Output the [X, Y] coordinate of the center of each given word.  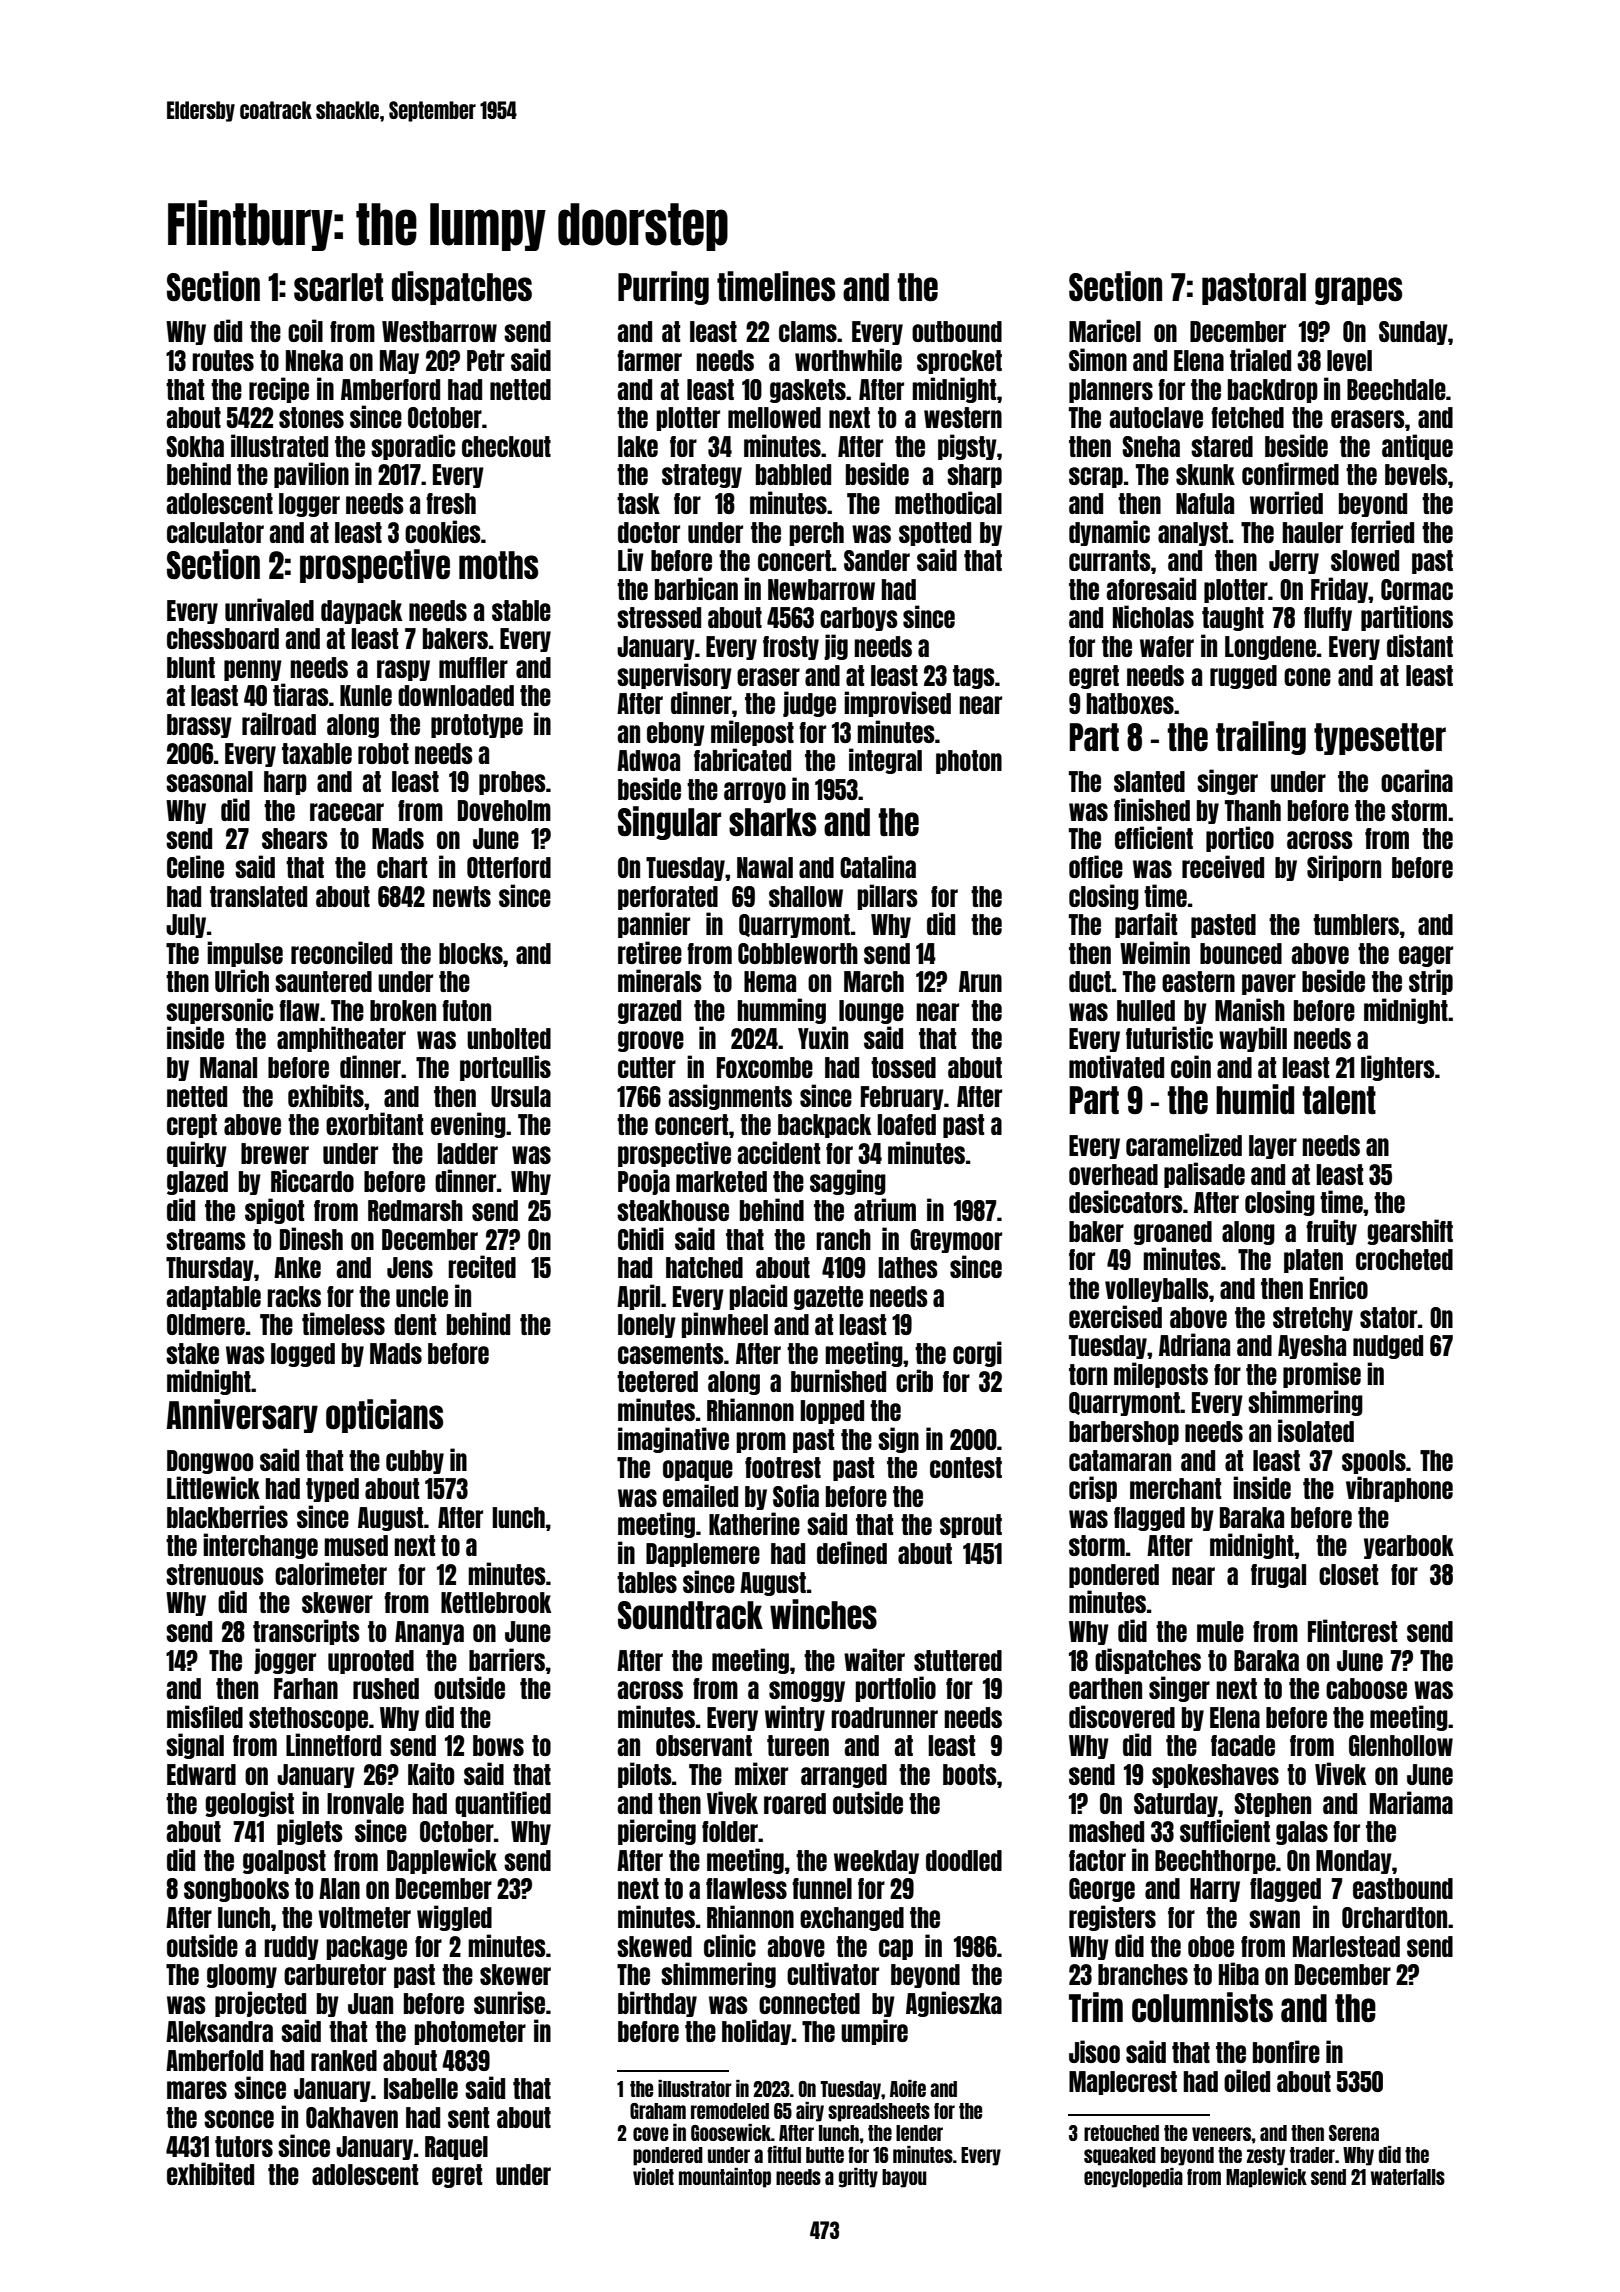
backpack [824, 1126]
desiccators [1126, 1201]
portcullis [505, 1068]
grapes [1358, 291]
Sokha [195, 446]
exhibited [210, 2173]
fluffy [1328, 619]
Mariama [1411, 1802]
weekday [876, 1862]
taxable [317, 753]
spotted [935, 534]
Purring [663, 288]
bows [498, 1745]
